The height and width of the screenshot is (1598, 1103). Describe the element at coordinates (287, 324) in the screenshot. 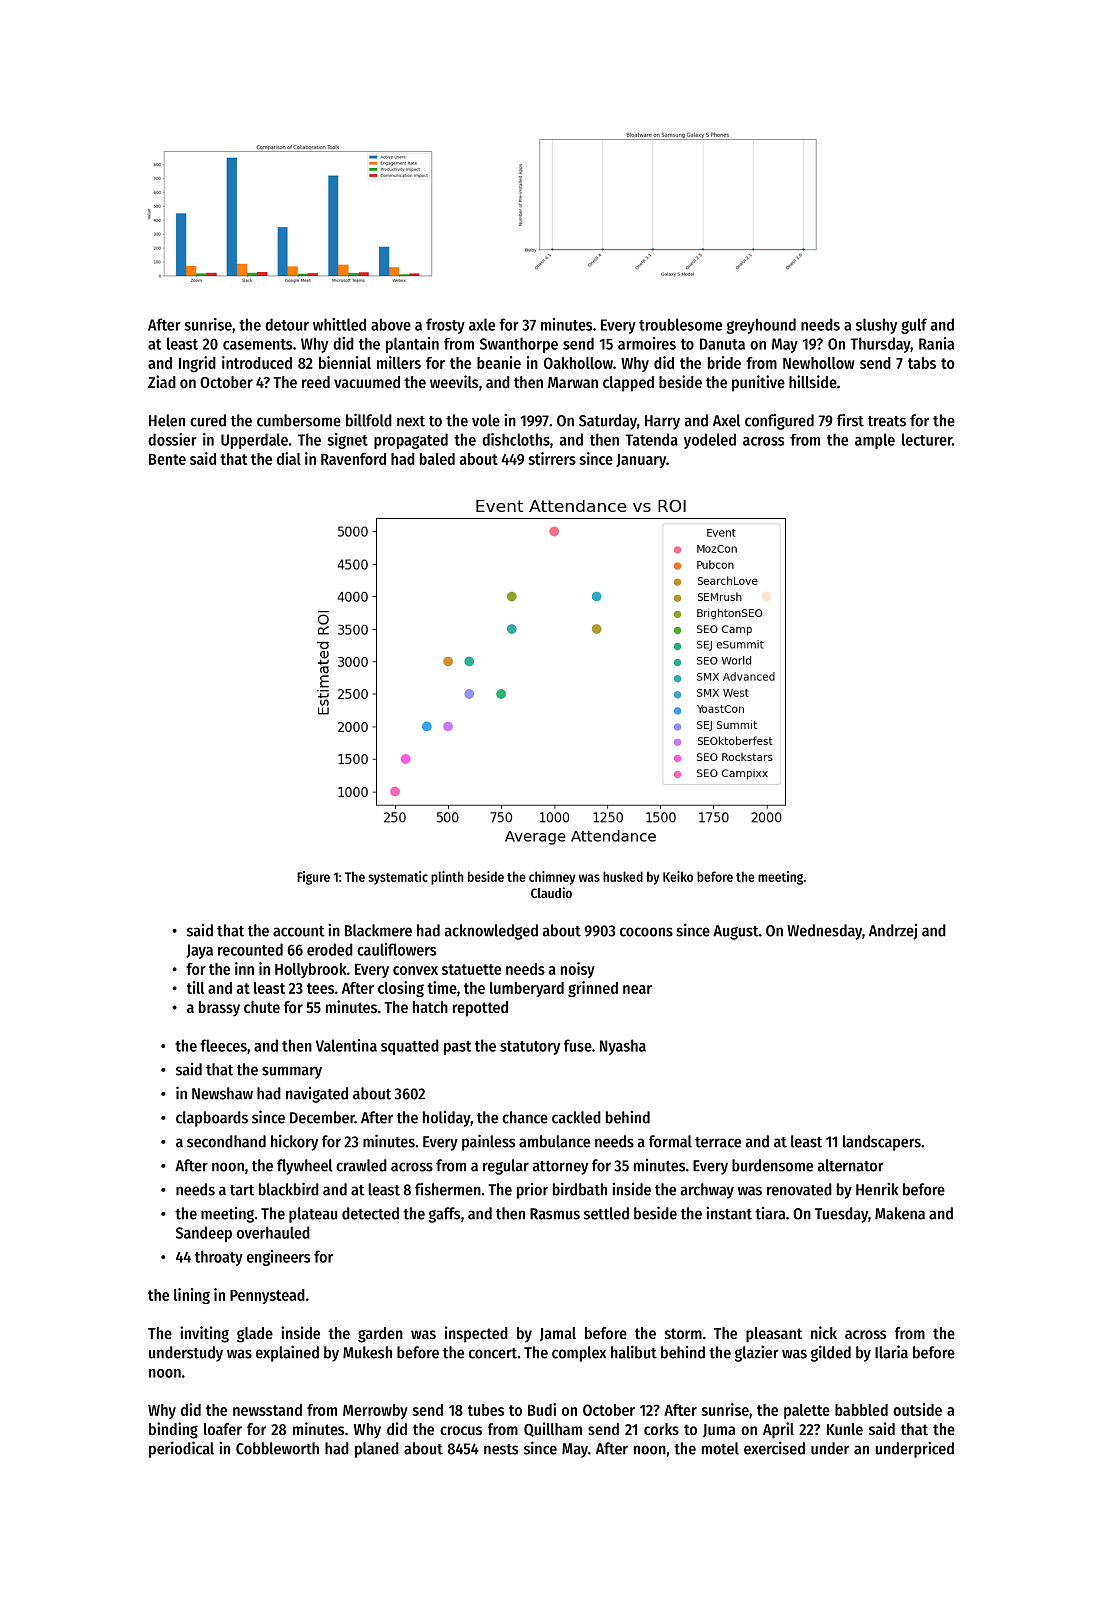

I see `detour` at that location.
